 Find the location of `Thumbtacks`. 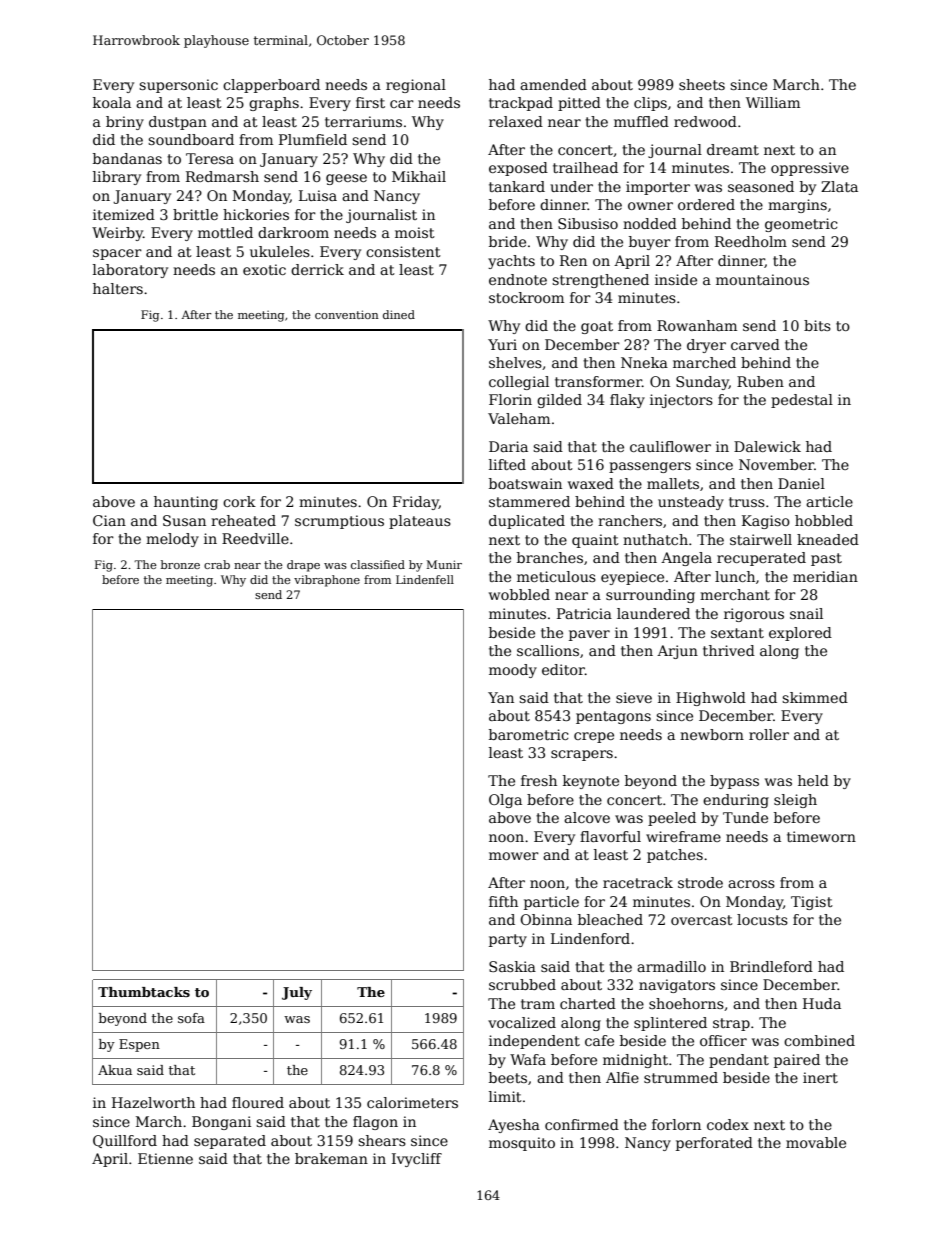

Thumbtacks is located at coordinates (144, 992).
